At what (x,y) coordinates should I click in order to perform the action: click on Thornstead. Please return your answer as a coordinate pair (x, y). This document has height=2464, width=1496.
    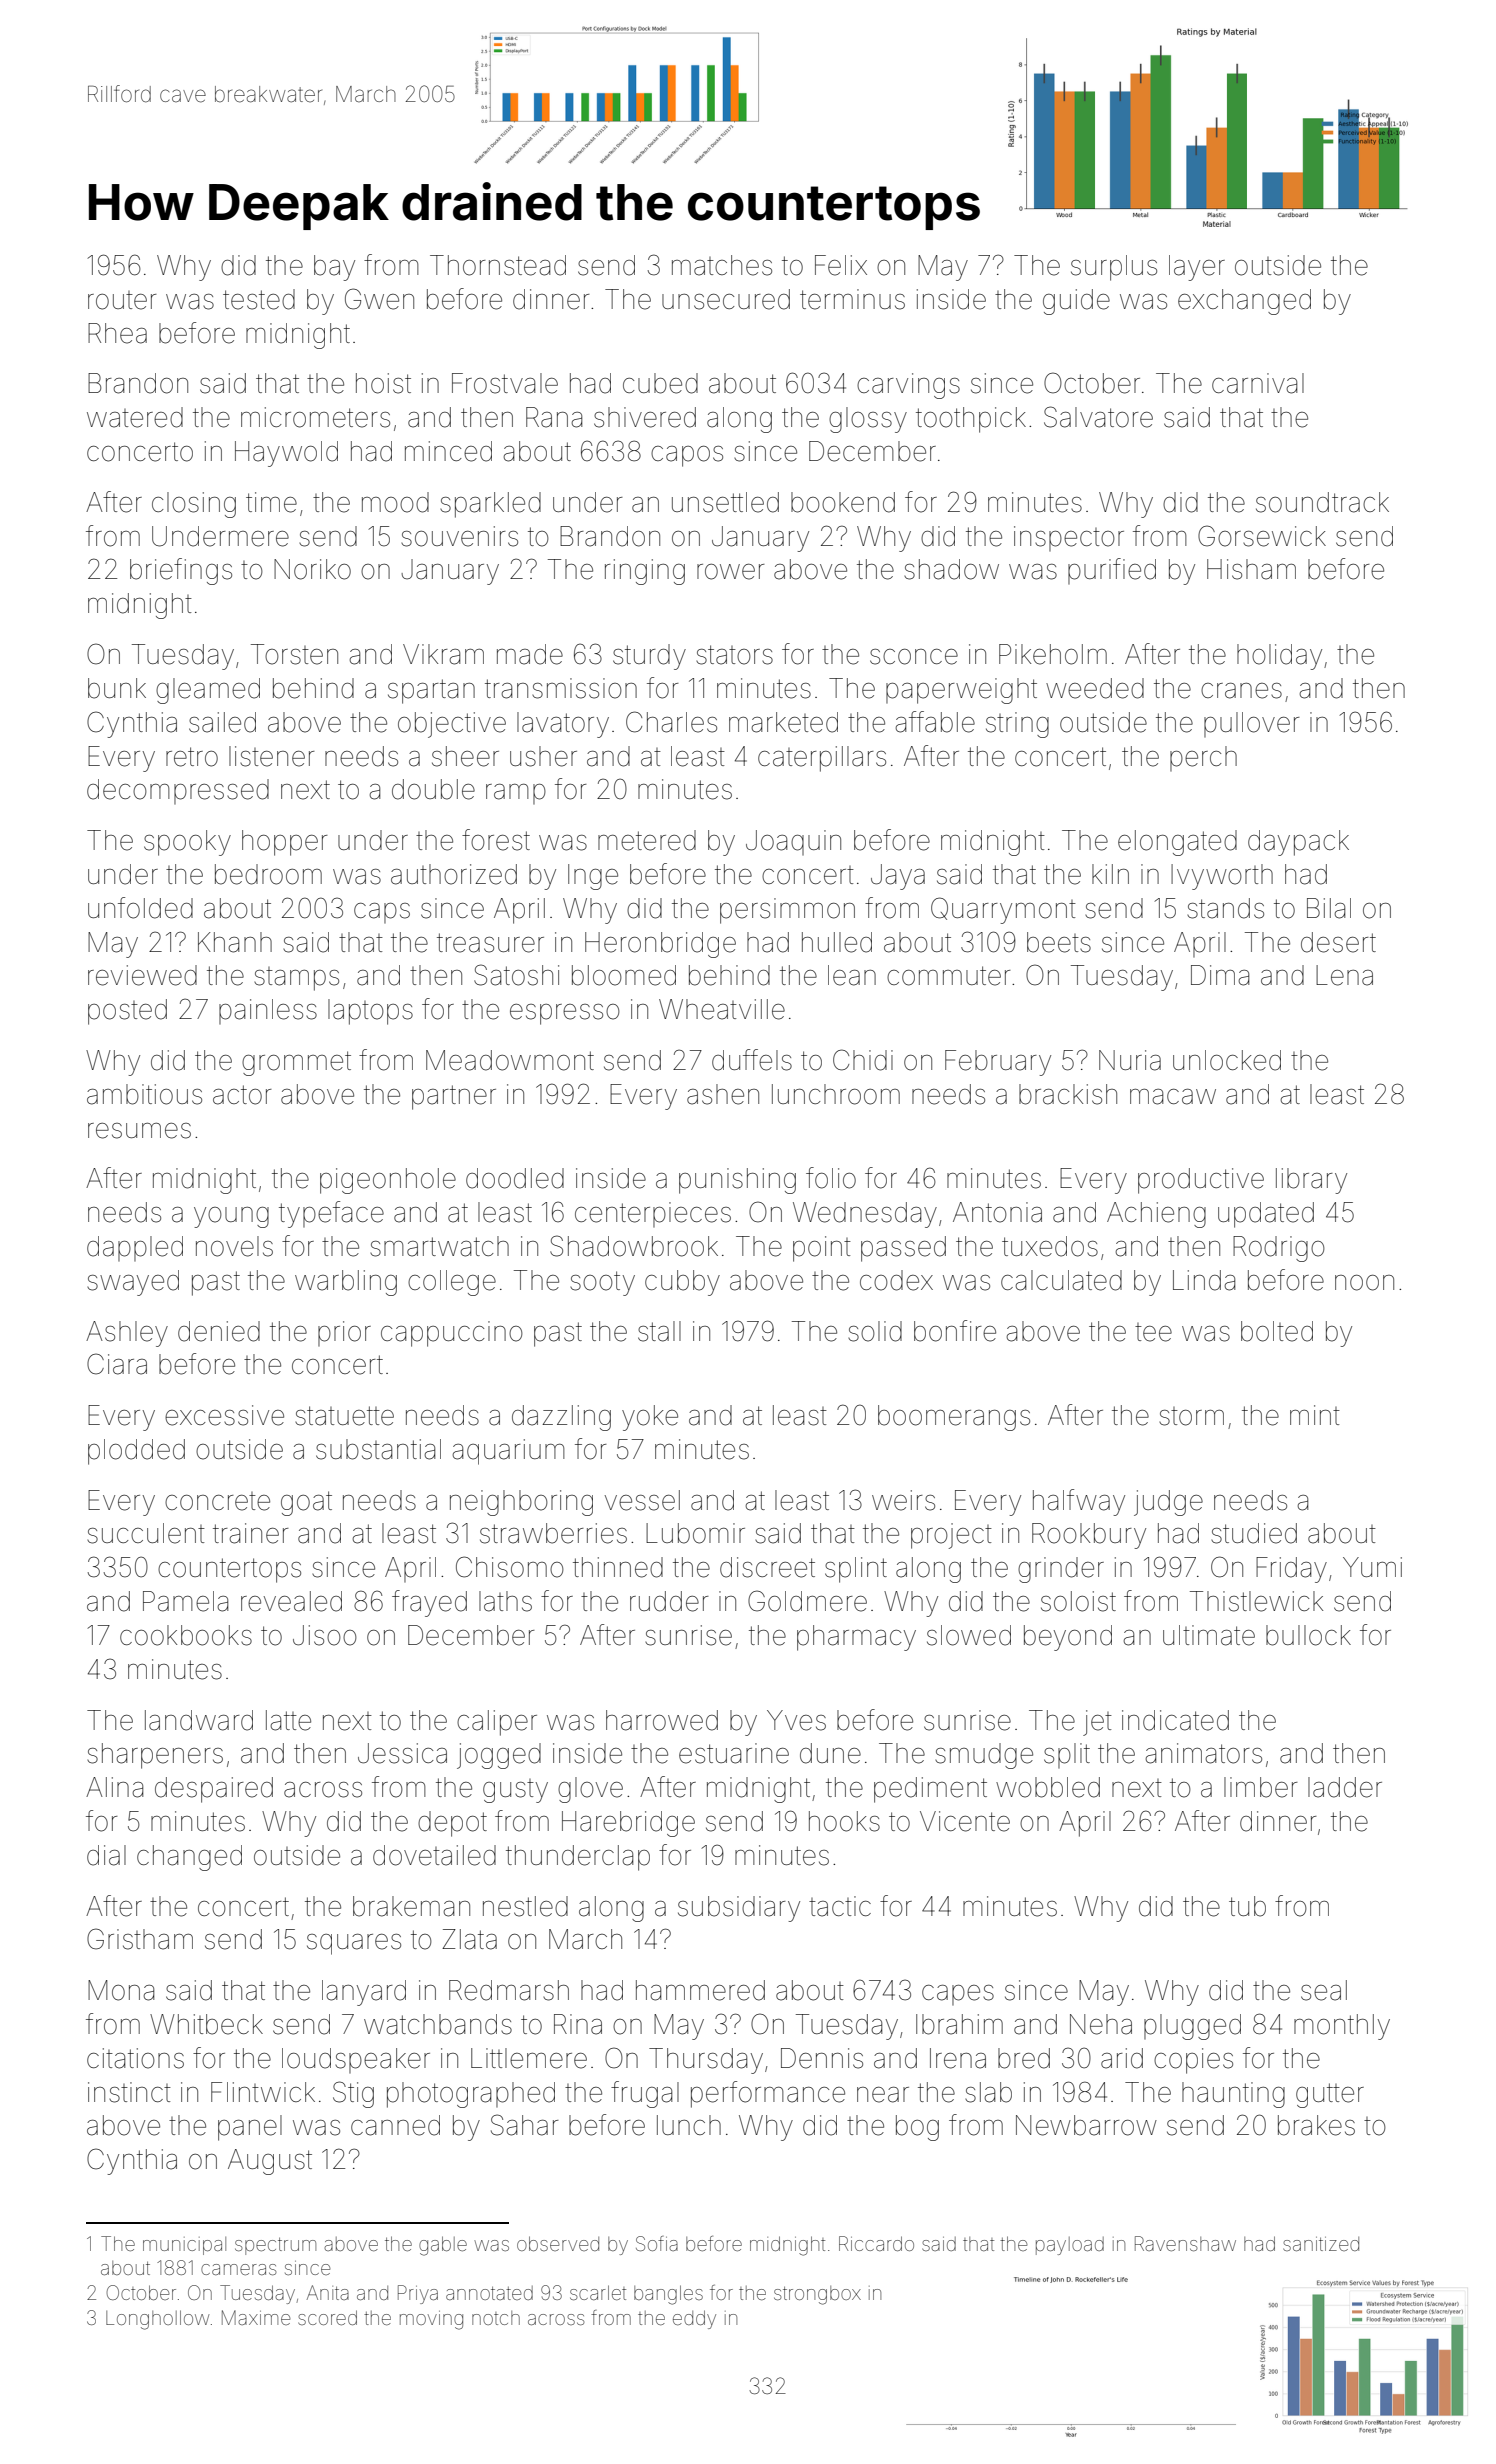
    Looking at the image, I should click on (498, 265).
